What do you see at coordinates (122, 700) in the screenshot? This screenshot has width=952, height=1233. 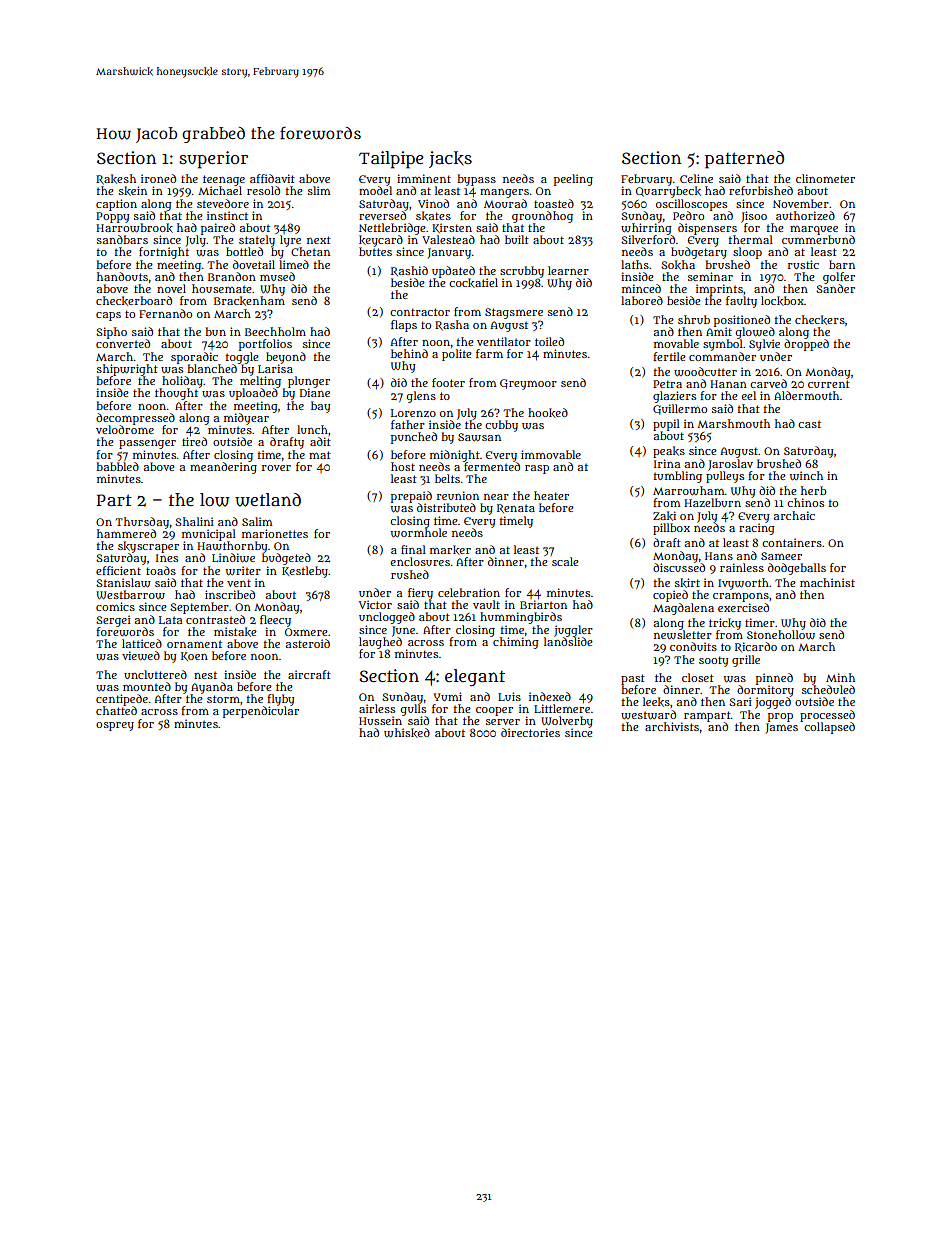 I see `centipede` at bounding box center [122, 700].
